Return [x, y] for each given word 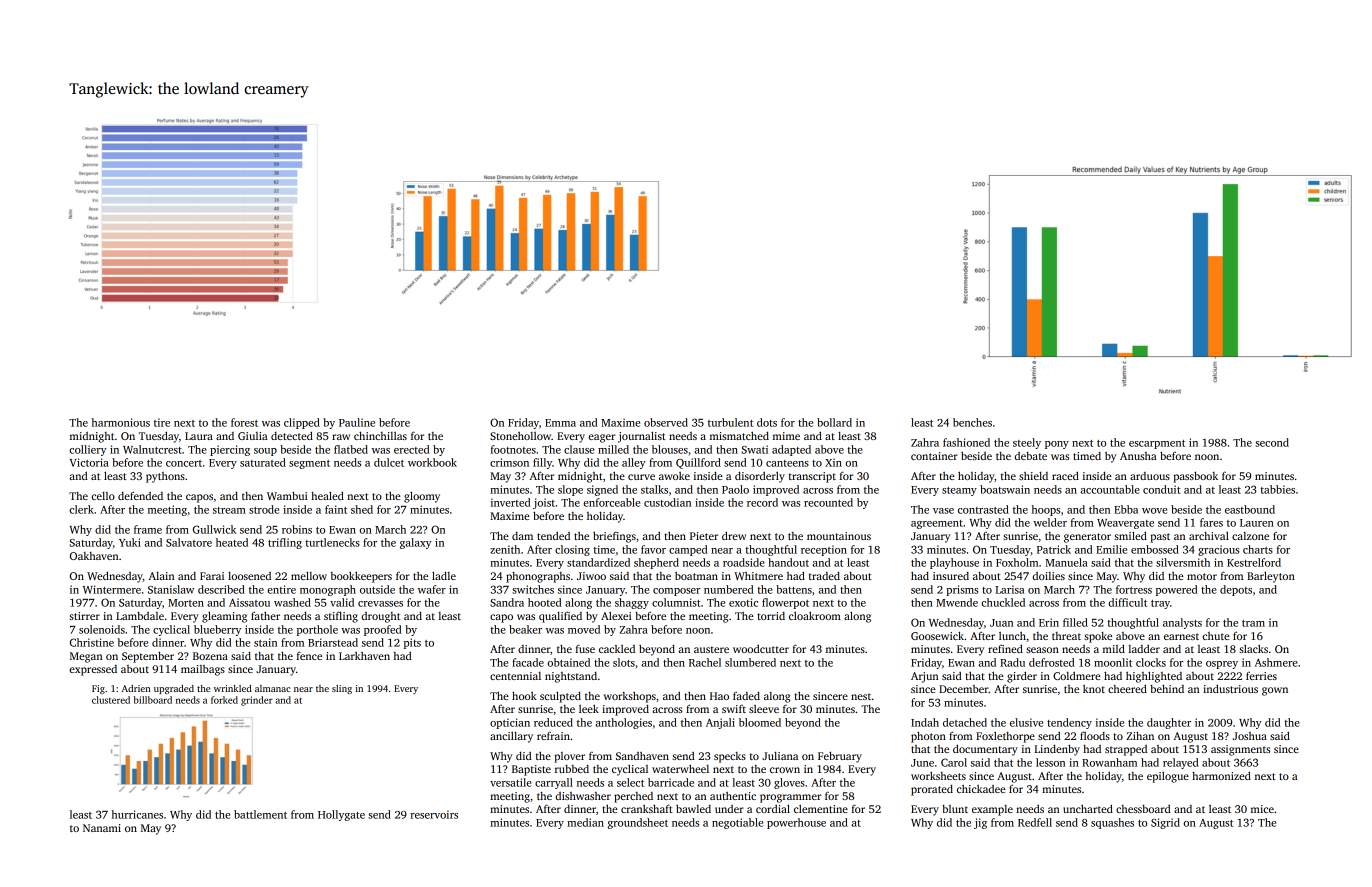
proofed [383, 630]
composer [677, 592]
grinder [257, 701]
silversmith [1183, 562]
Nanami [102, 828]
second [1272, 442]
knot [1094, 689]
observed [666, 422]
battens [794, 589]
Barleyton [1271, 577]
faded [746, 696]
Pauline [357, 422]
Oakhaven [94, 556]
